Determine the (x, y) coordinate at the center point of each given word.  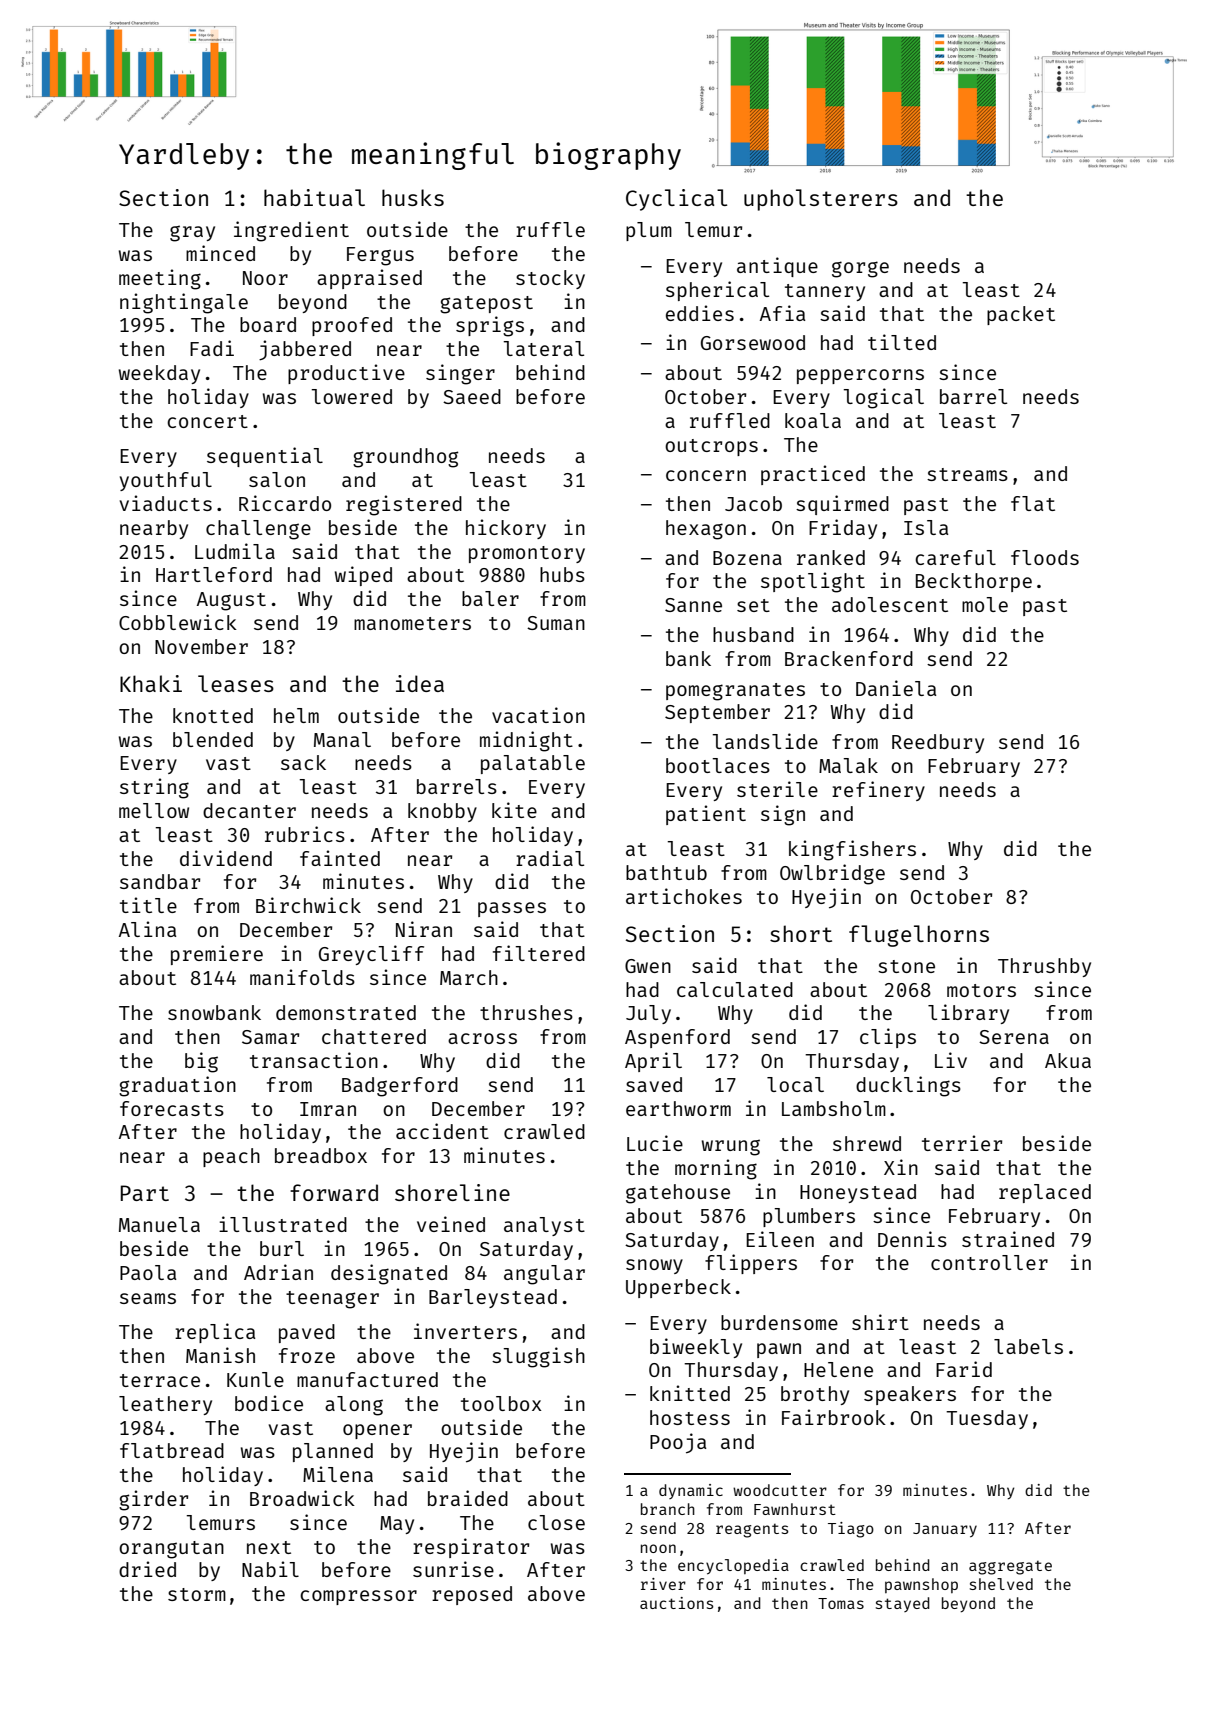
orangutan (171, 1550)
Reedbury (938, 743)
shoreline (452, 1192)
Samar (270, 1037)
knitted (690, 1393)
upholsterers (821, 200)
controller (989, 1262)
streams (967, 474)
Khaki (151, 683)
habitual (314, 197)
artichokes (684, 896)
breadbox (321, 1155)
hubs (562, 574)
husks (413, 197)
